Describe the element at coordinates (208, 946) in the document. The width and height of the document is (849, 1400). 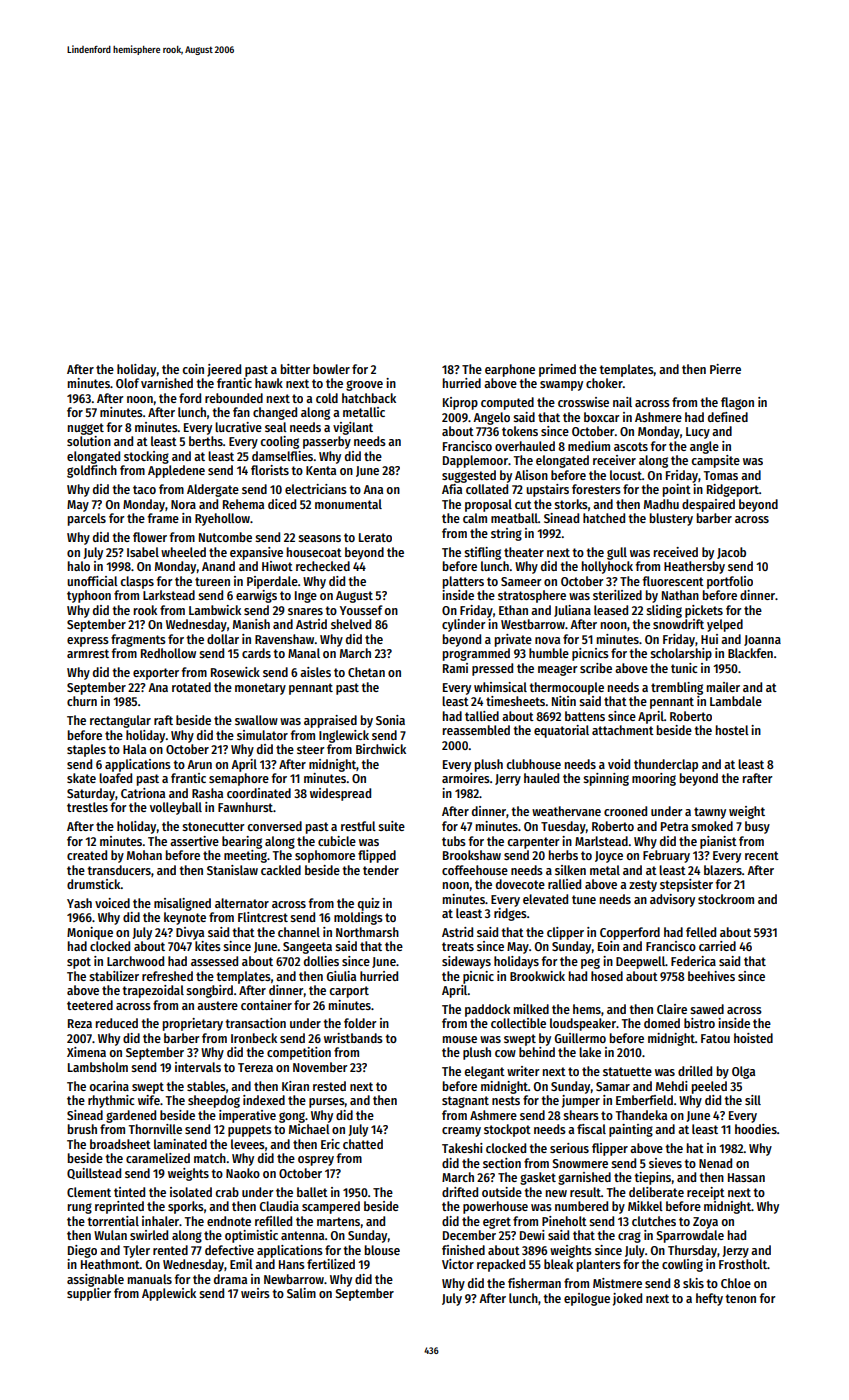
I see `kites` at that location.
